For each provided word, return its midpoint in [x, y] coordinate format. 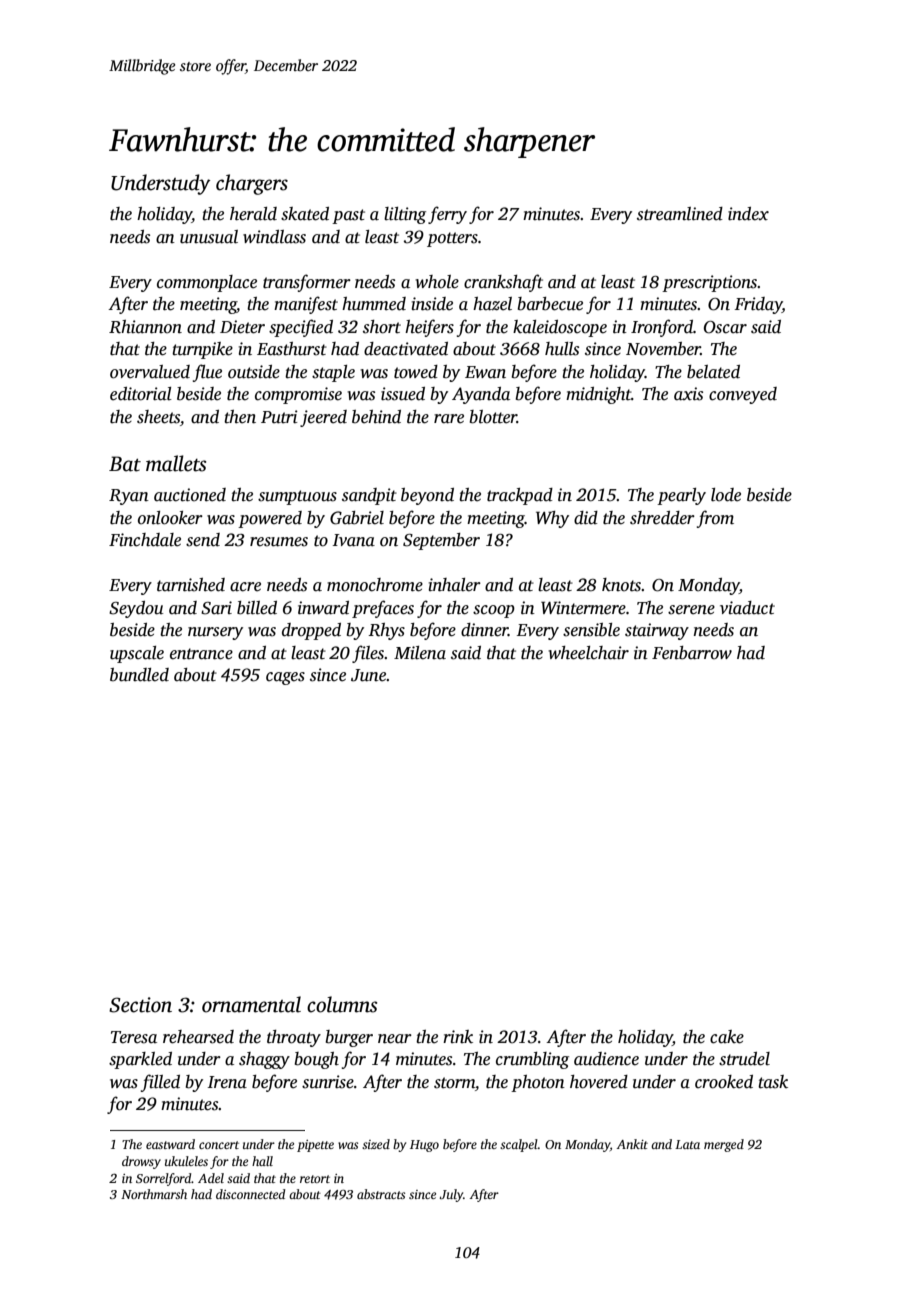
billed [257, 608]
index [748, 214]
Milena [420, 653]
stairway [657, 631]
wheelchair [588, 653]
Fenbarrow [692, 653]
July [451, 1195]
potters [452, 239]
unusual [209, 237]
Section [140, 1005]
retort [315, 1179]
